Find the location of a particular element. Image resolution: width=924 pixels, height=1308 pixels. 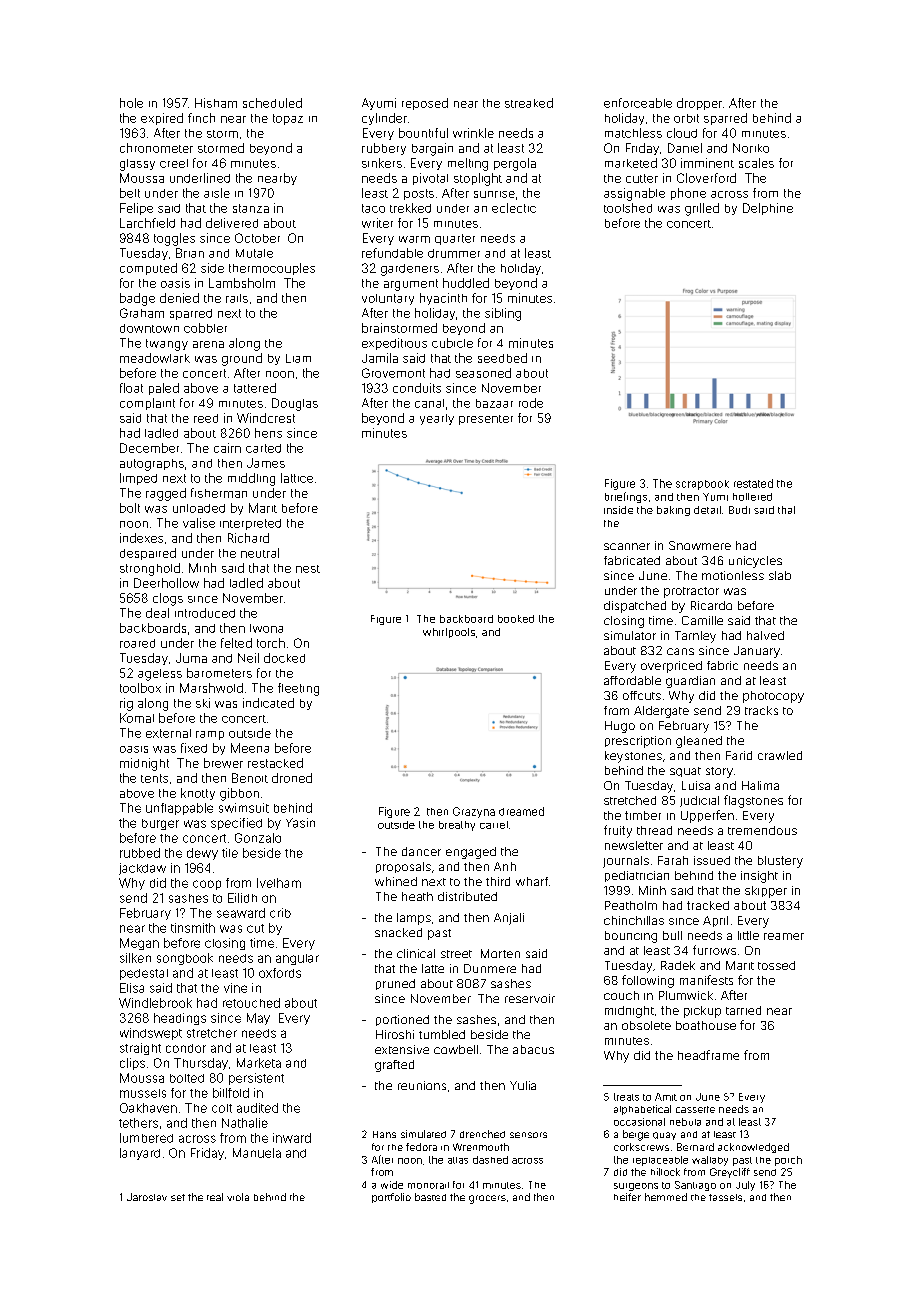

nest is located at coordinates (308, 569).
